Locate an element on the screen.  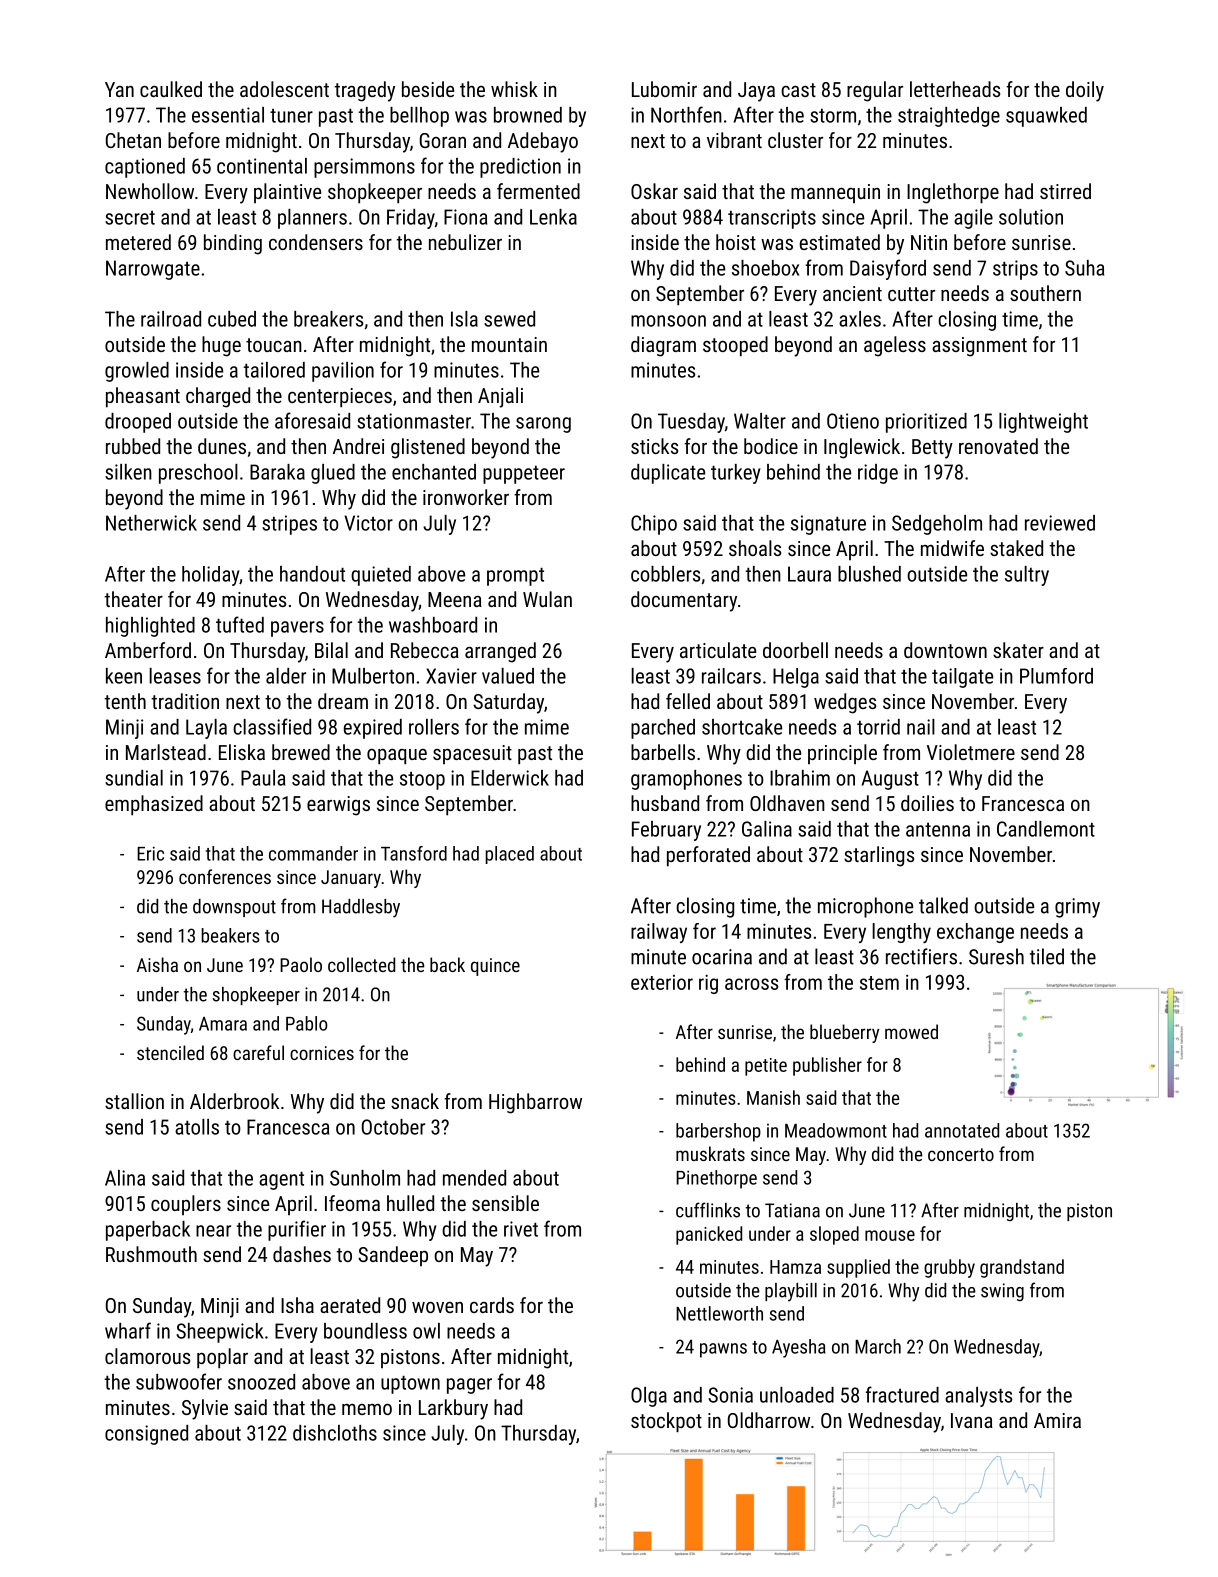
breakers is located at coordinates (329, 319).
